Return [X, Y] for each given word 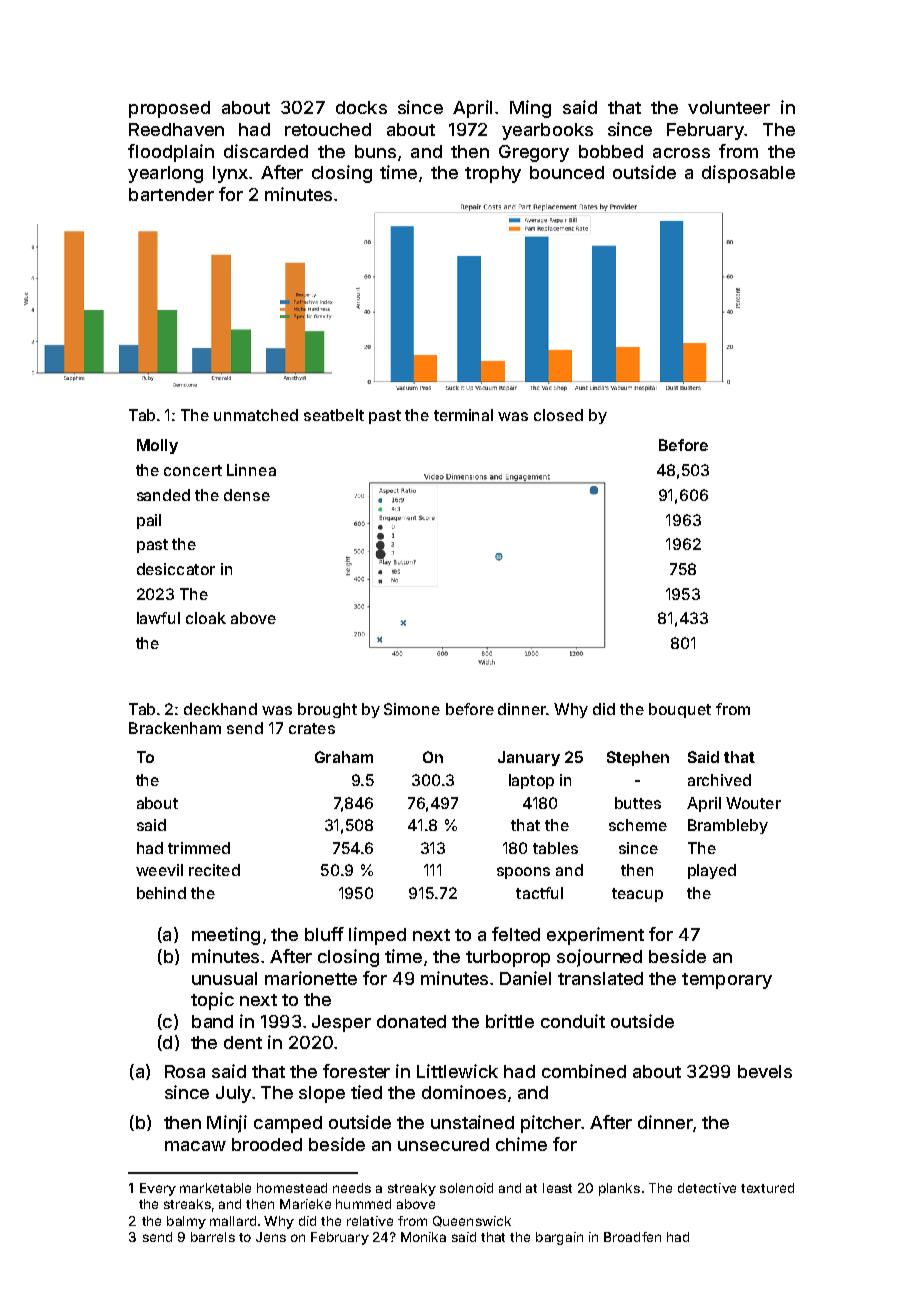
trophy [493, 174]
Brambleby [728, 826]
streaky [412, 1189]
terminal [463, 415]
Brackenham [175, 728]
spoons [523, 873]
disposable [748, 174]
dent [243, 1042]
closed [558, 415]
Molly [157, 446]
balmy [186, 1222]
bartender [171, 194]
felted [516, 934]
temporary [727, 981]
